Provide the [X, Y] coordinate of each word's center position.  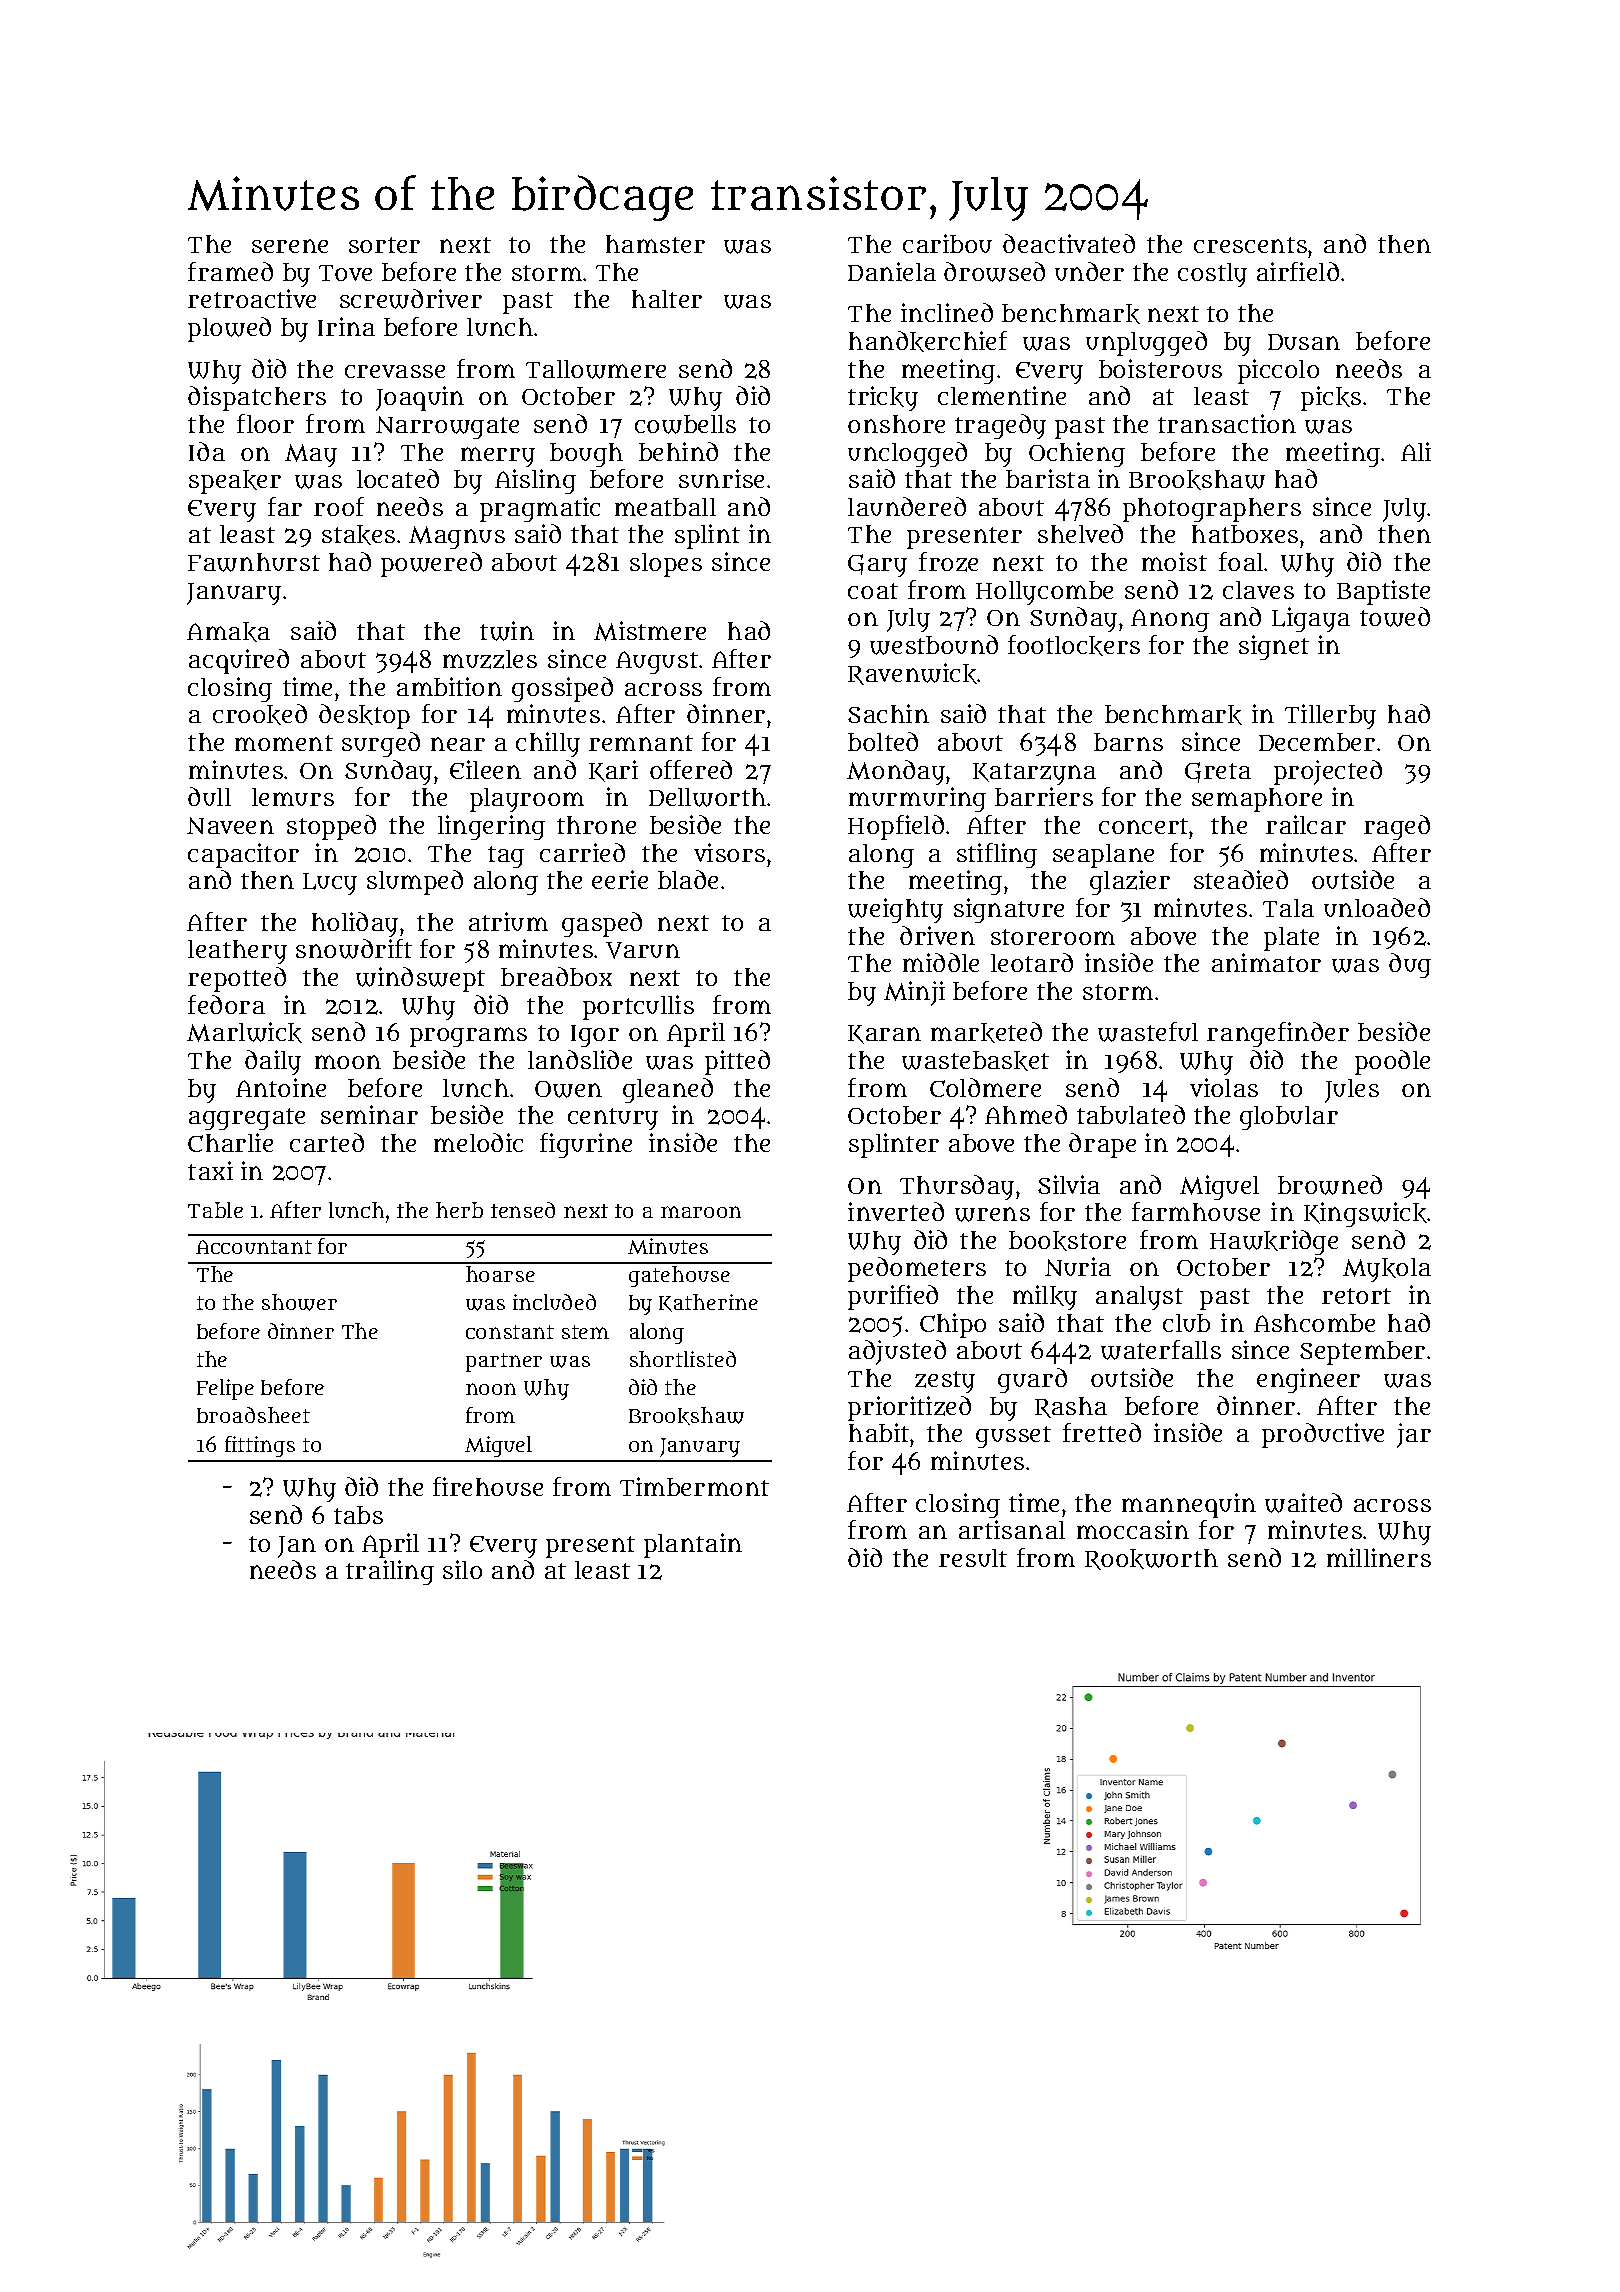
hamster [655, 244]
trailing [390, 1572]
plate [1291, 939]
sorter [384, 245]
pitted [737, 1062]
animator [1266, 962]
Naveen [230, 825]
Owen [568, 1089]
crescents [1250, 245]
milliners [1379, 1557]
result [973, 1558]
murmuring [917, 799]
